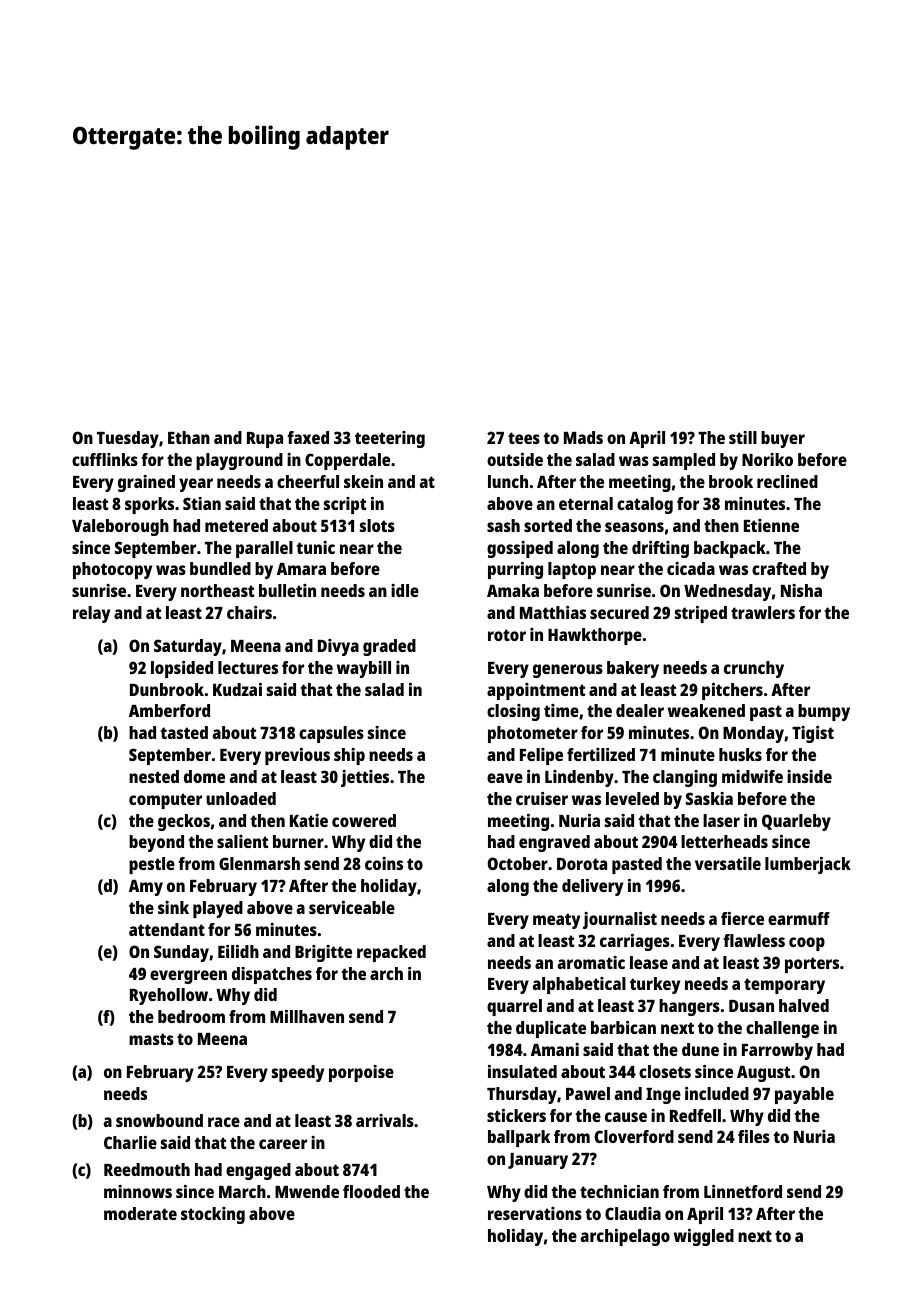 This screenshot has height=1311, width=924. What do you see at coordinates (507, 635) in the screenshot?
I see `rotor` at bounding box center [507, 635].
